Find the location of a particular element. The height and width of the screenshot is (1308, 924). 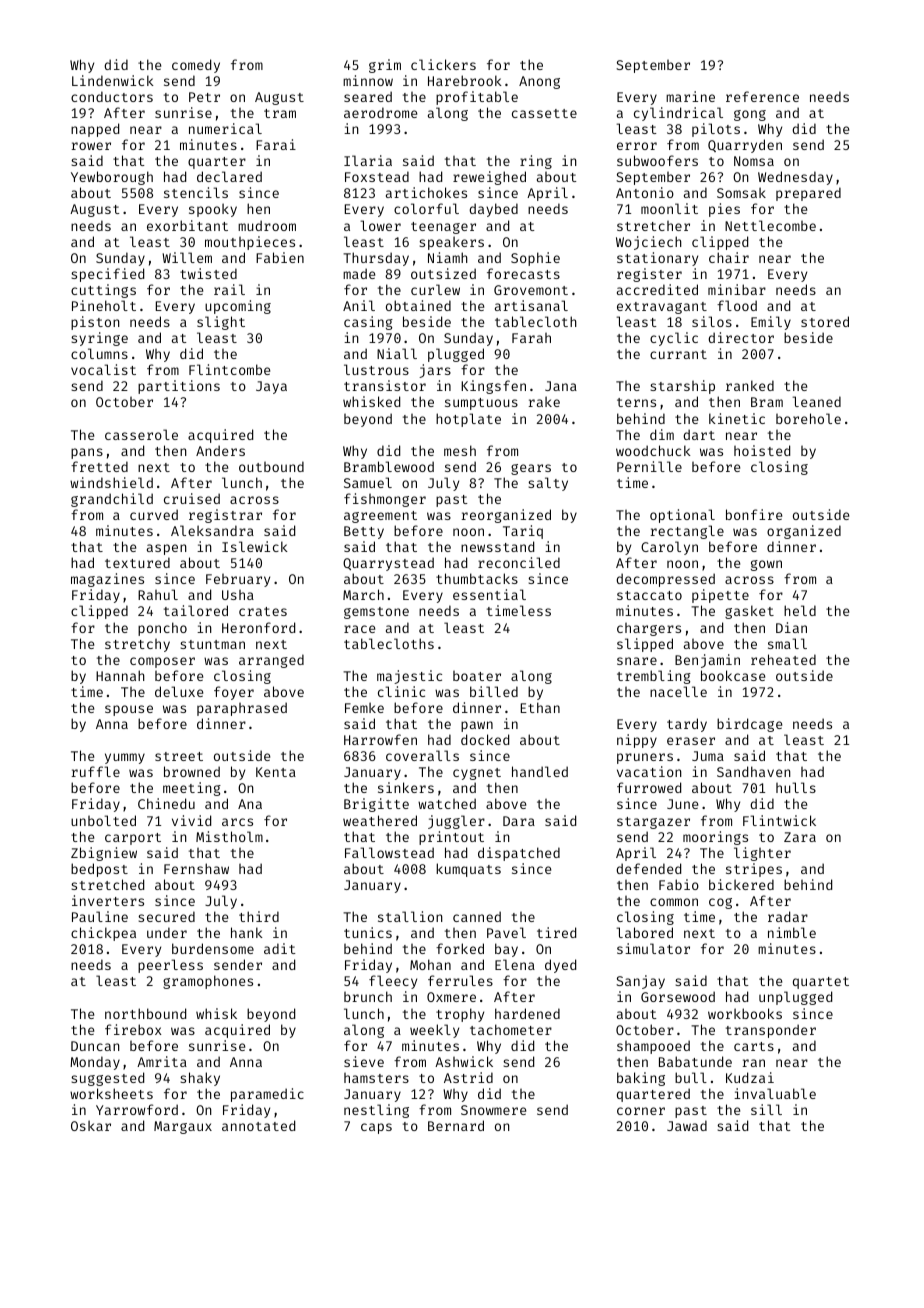

tardy is located at coordinates (687, 725).
